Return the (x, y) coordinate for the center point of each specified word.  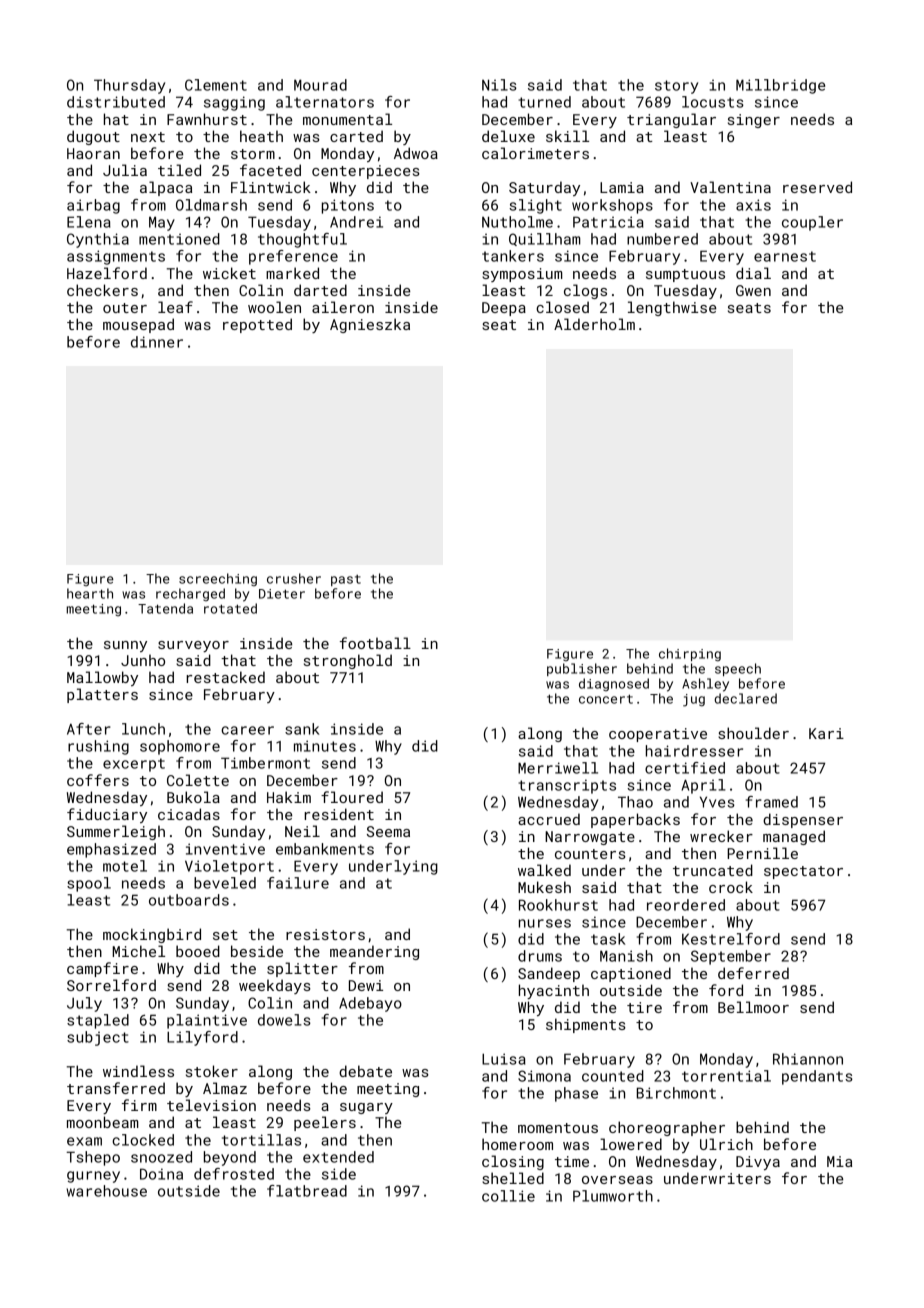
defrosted (234, 1174)
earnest (785, 256)
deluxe (508, 136)
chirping (690, 655)
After (89, 729)
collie (508, 1196)
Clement (216, 85)
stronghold (348, 661)
